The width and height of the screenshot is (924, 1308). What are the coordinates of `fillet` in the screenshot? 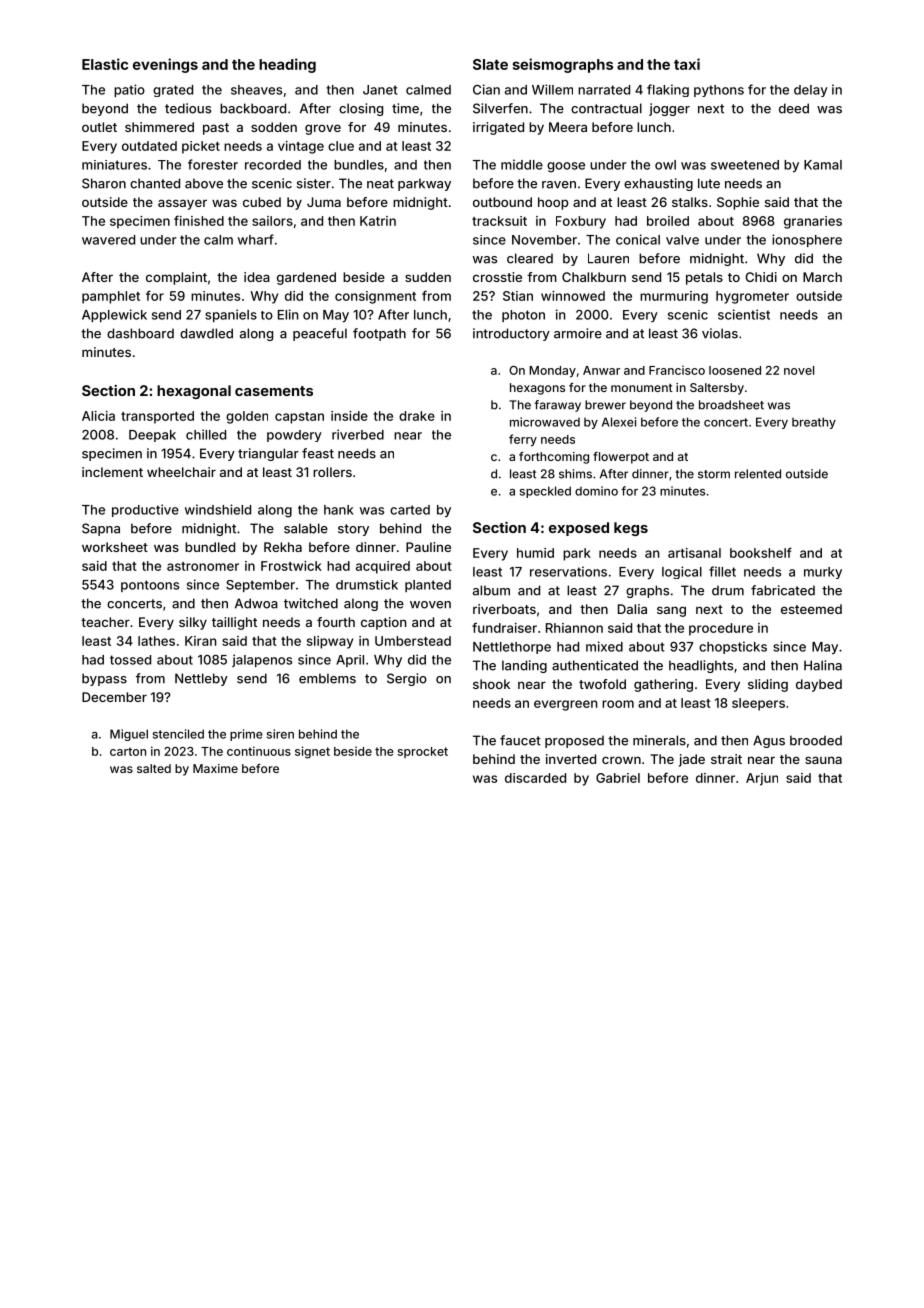 It's located at (722, 571).
